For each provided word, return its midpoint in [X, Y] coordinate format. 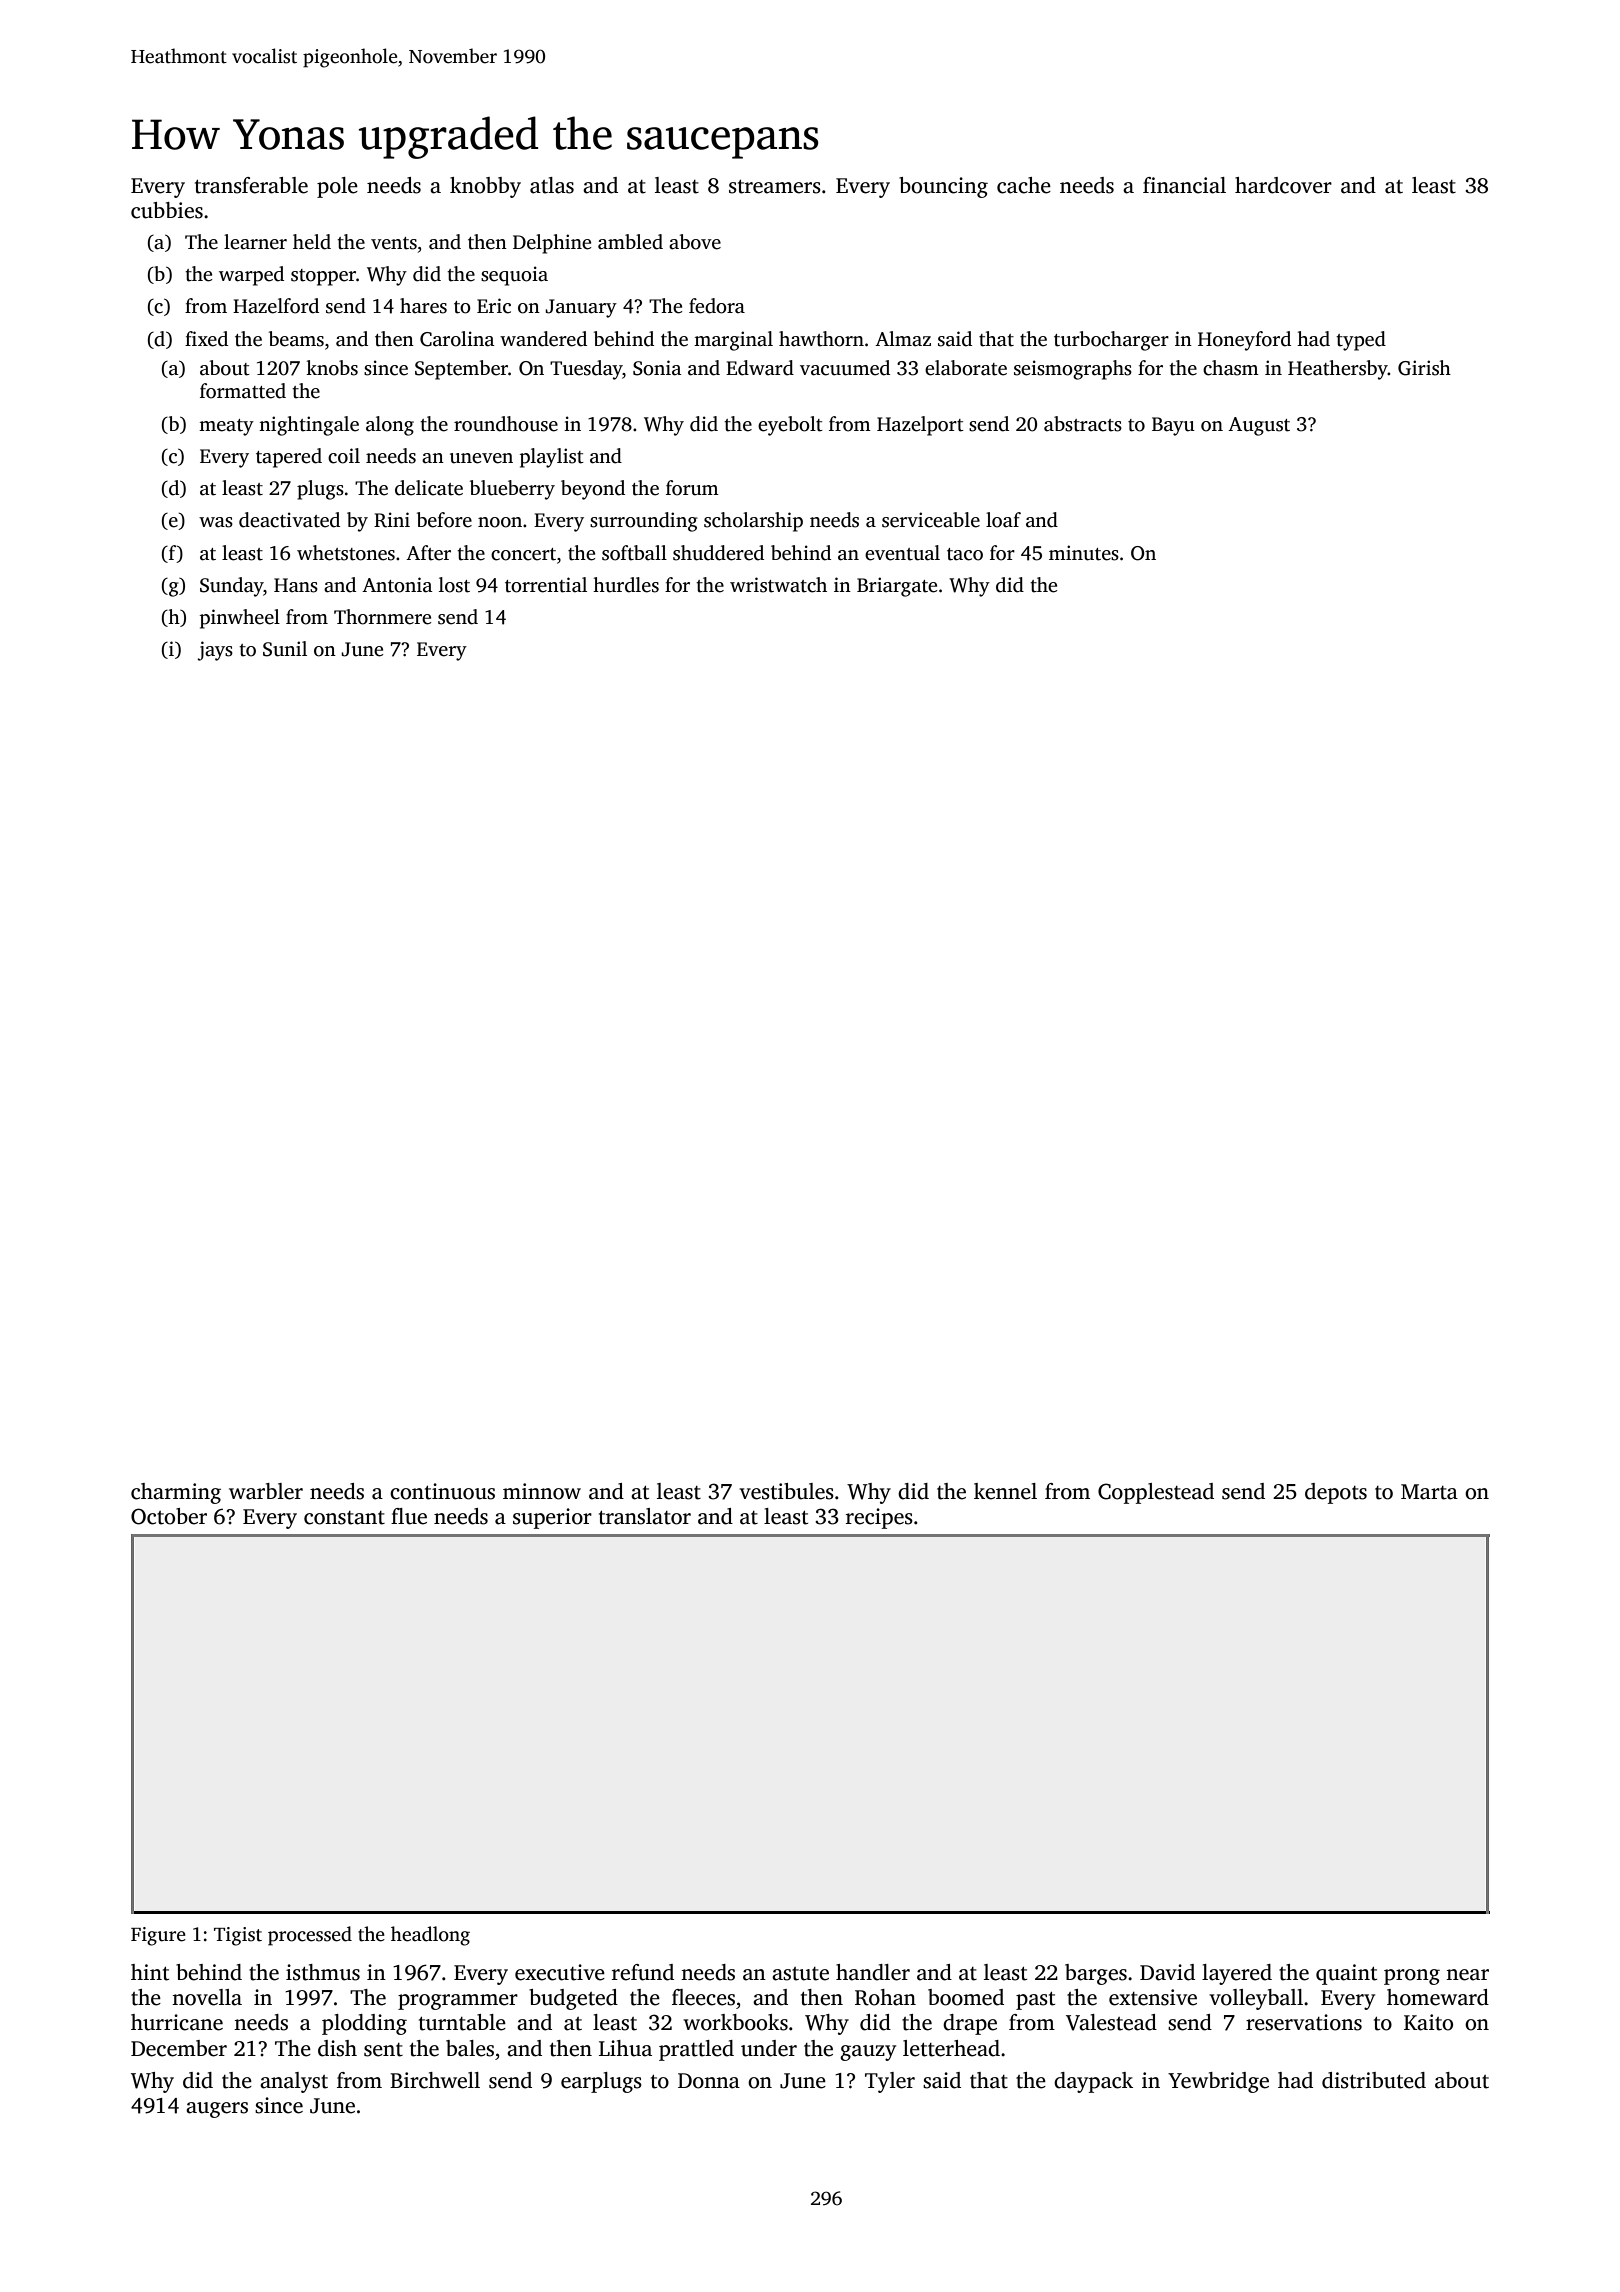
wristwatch [778, 585]
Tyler [890, 2082]
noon [500, 522]
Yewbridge [1218, 2082]
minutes [1084, 553]
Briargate [897, 587]
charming [176, 1493]
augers [217, 2110]
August [1259, 426]
